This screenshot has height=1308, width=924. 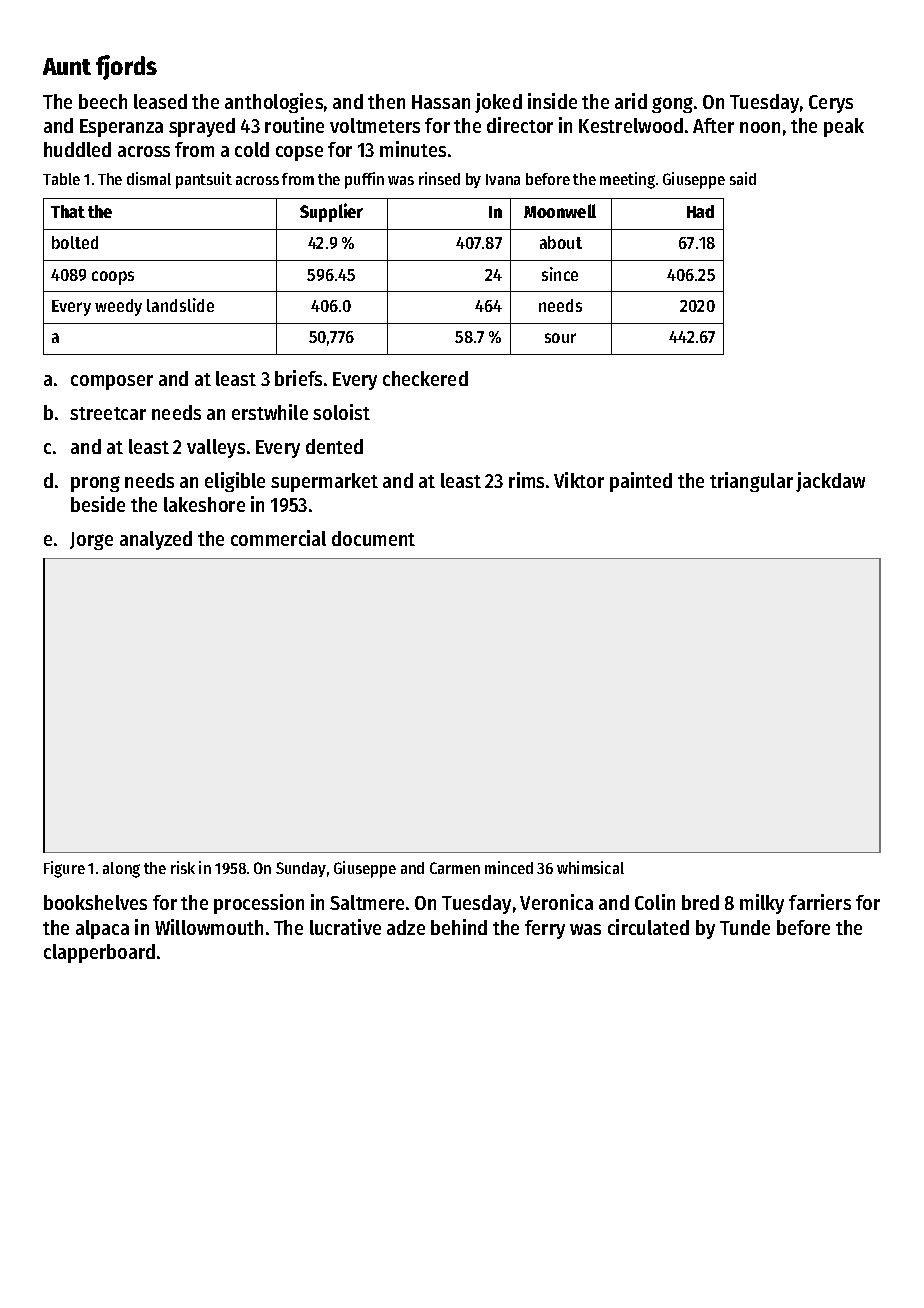 I want to click on beside, so click(x=98, y=504).
